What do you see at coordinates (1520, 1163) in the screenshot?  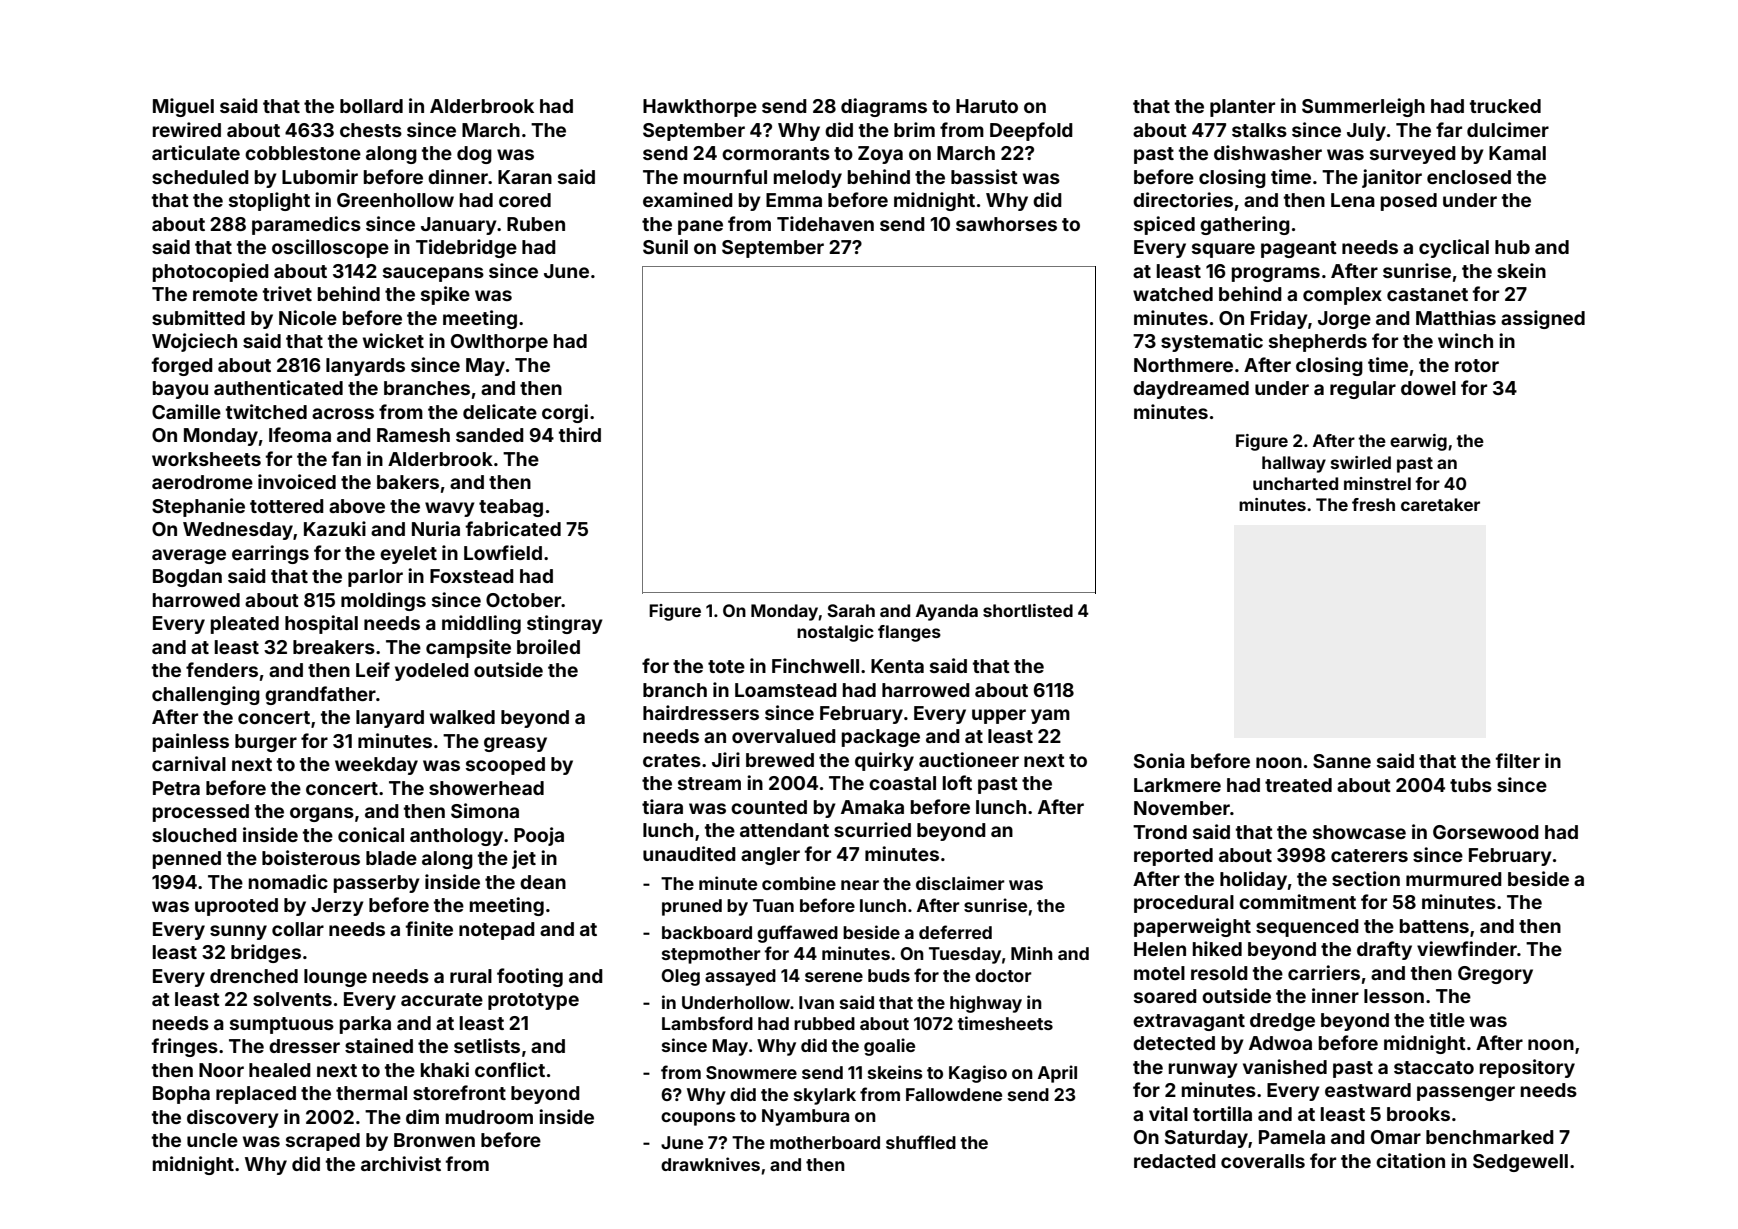 I see `Sedgewell` at bounding box center [1520, 1163].
